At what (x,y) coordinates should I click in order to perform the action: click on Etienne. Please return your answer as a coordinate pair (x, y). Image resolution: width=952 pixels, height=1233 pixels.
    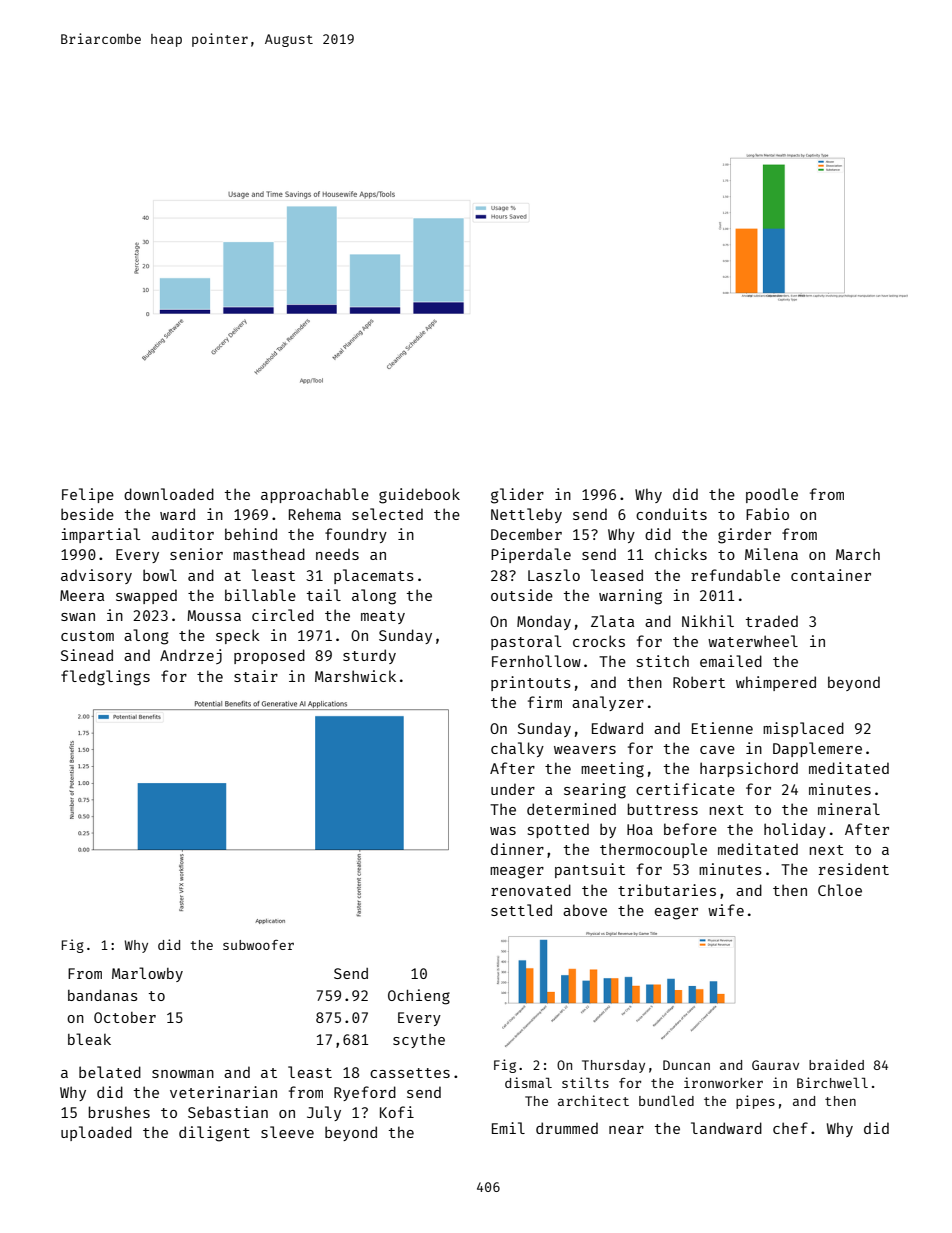
    Looking at the image, I should click on (722, 728).
